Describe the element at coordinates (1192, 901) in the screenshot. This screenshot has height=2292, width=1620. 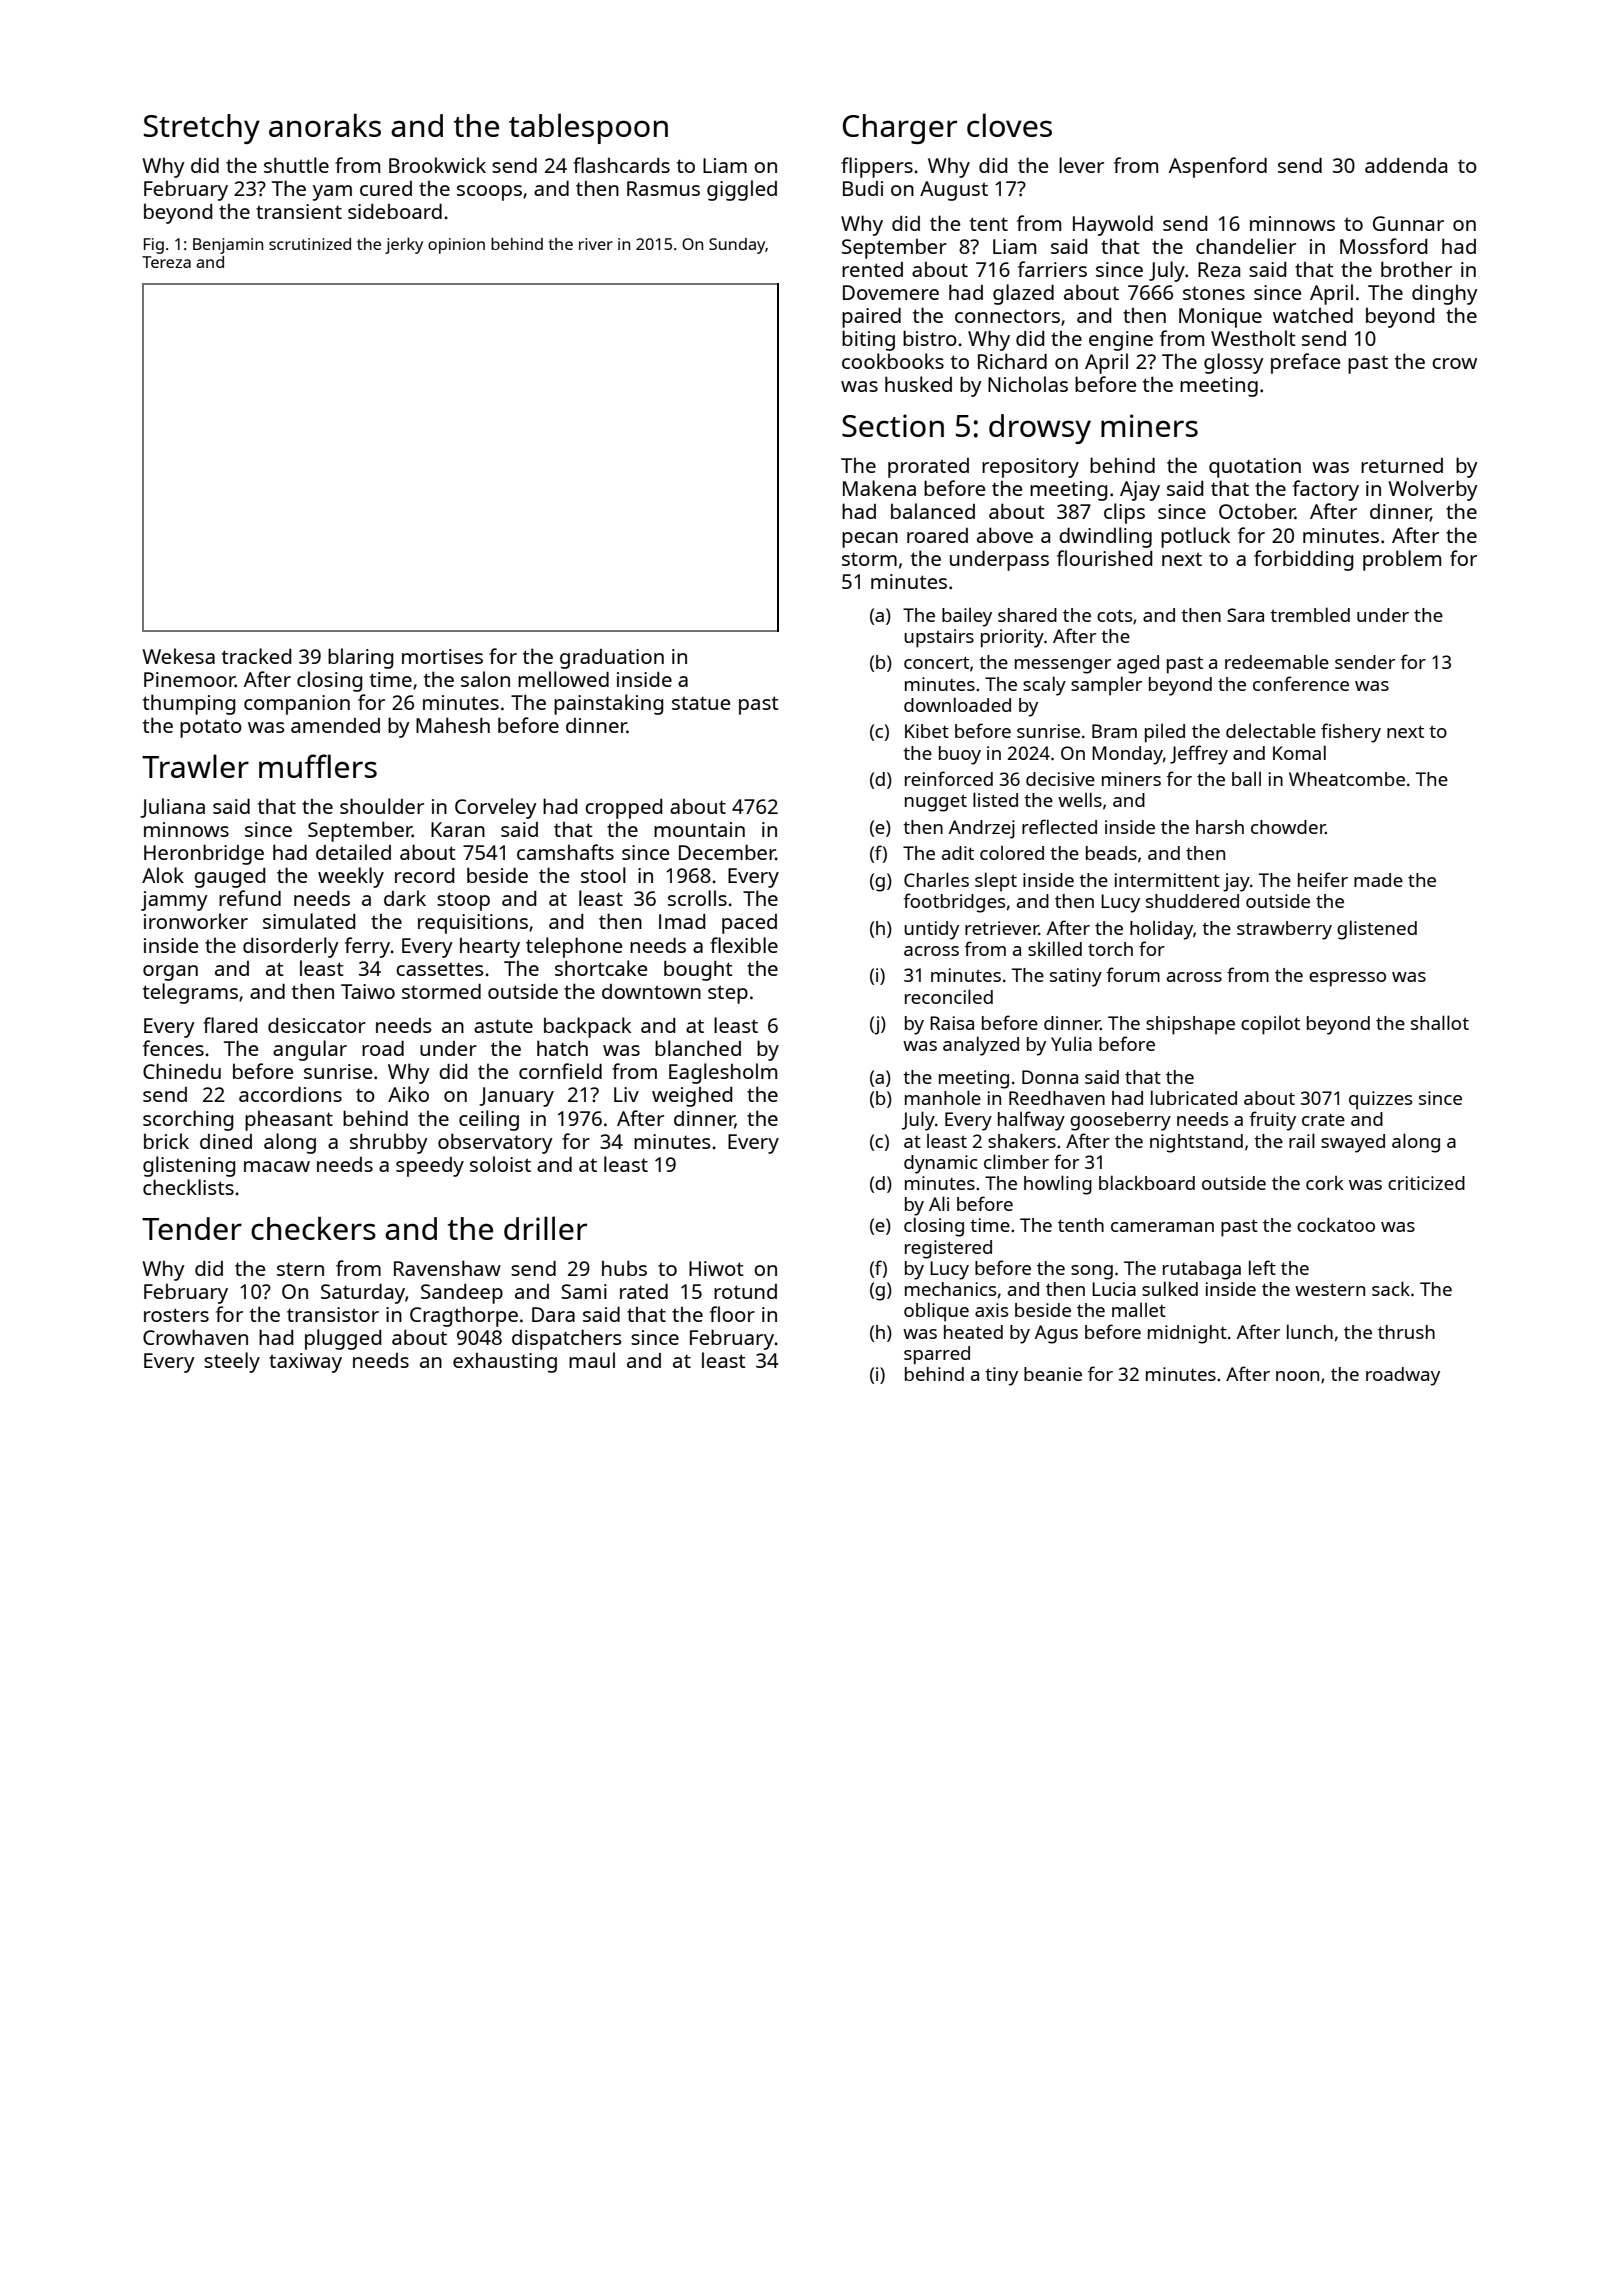
I see `shuddered` at that location.
